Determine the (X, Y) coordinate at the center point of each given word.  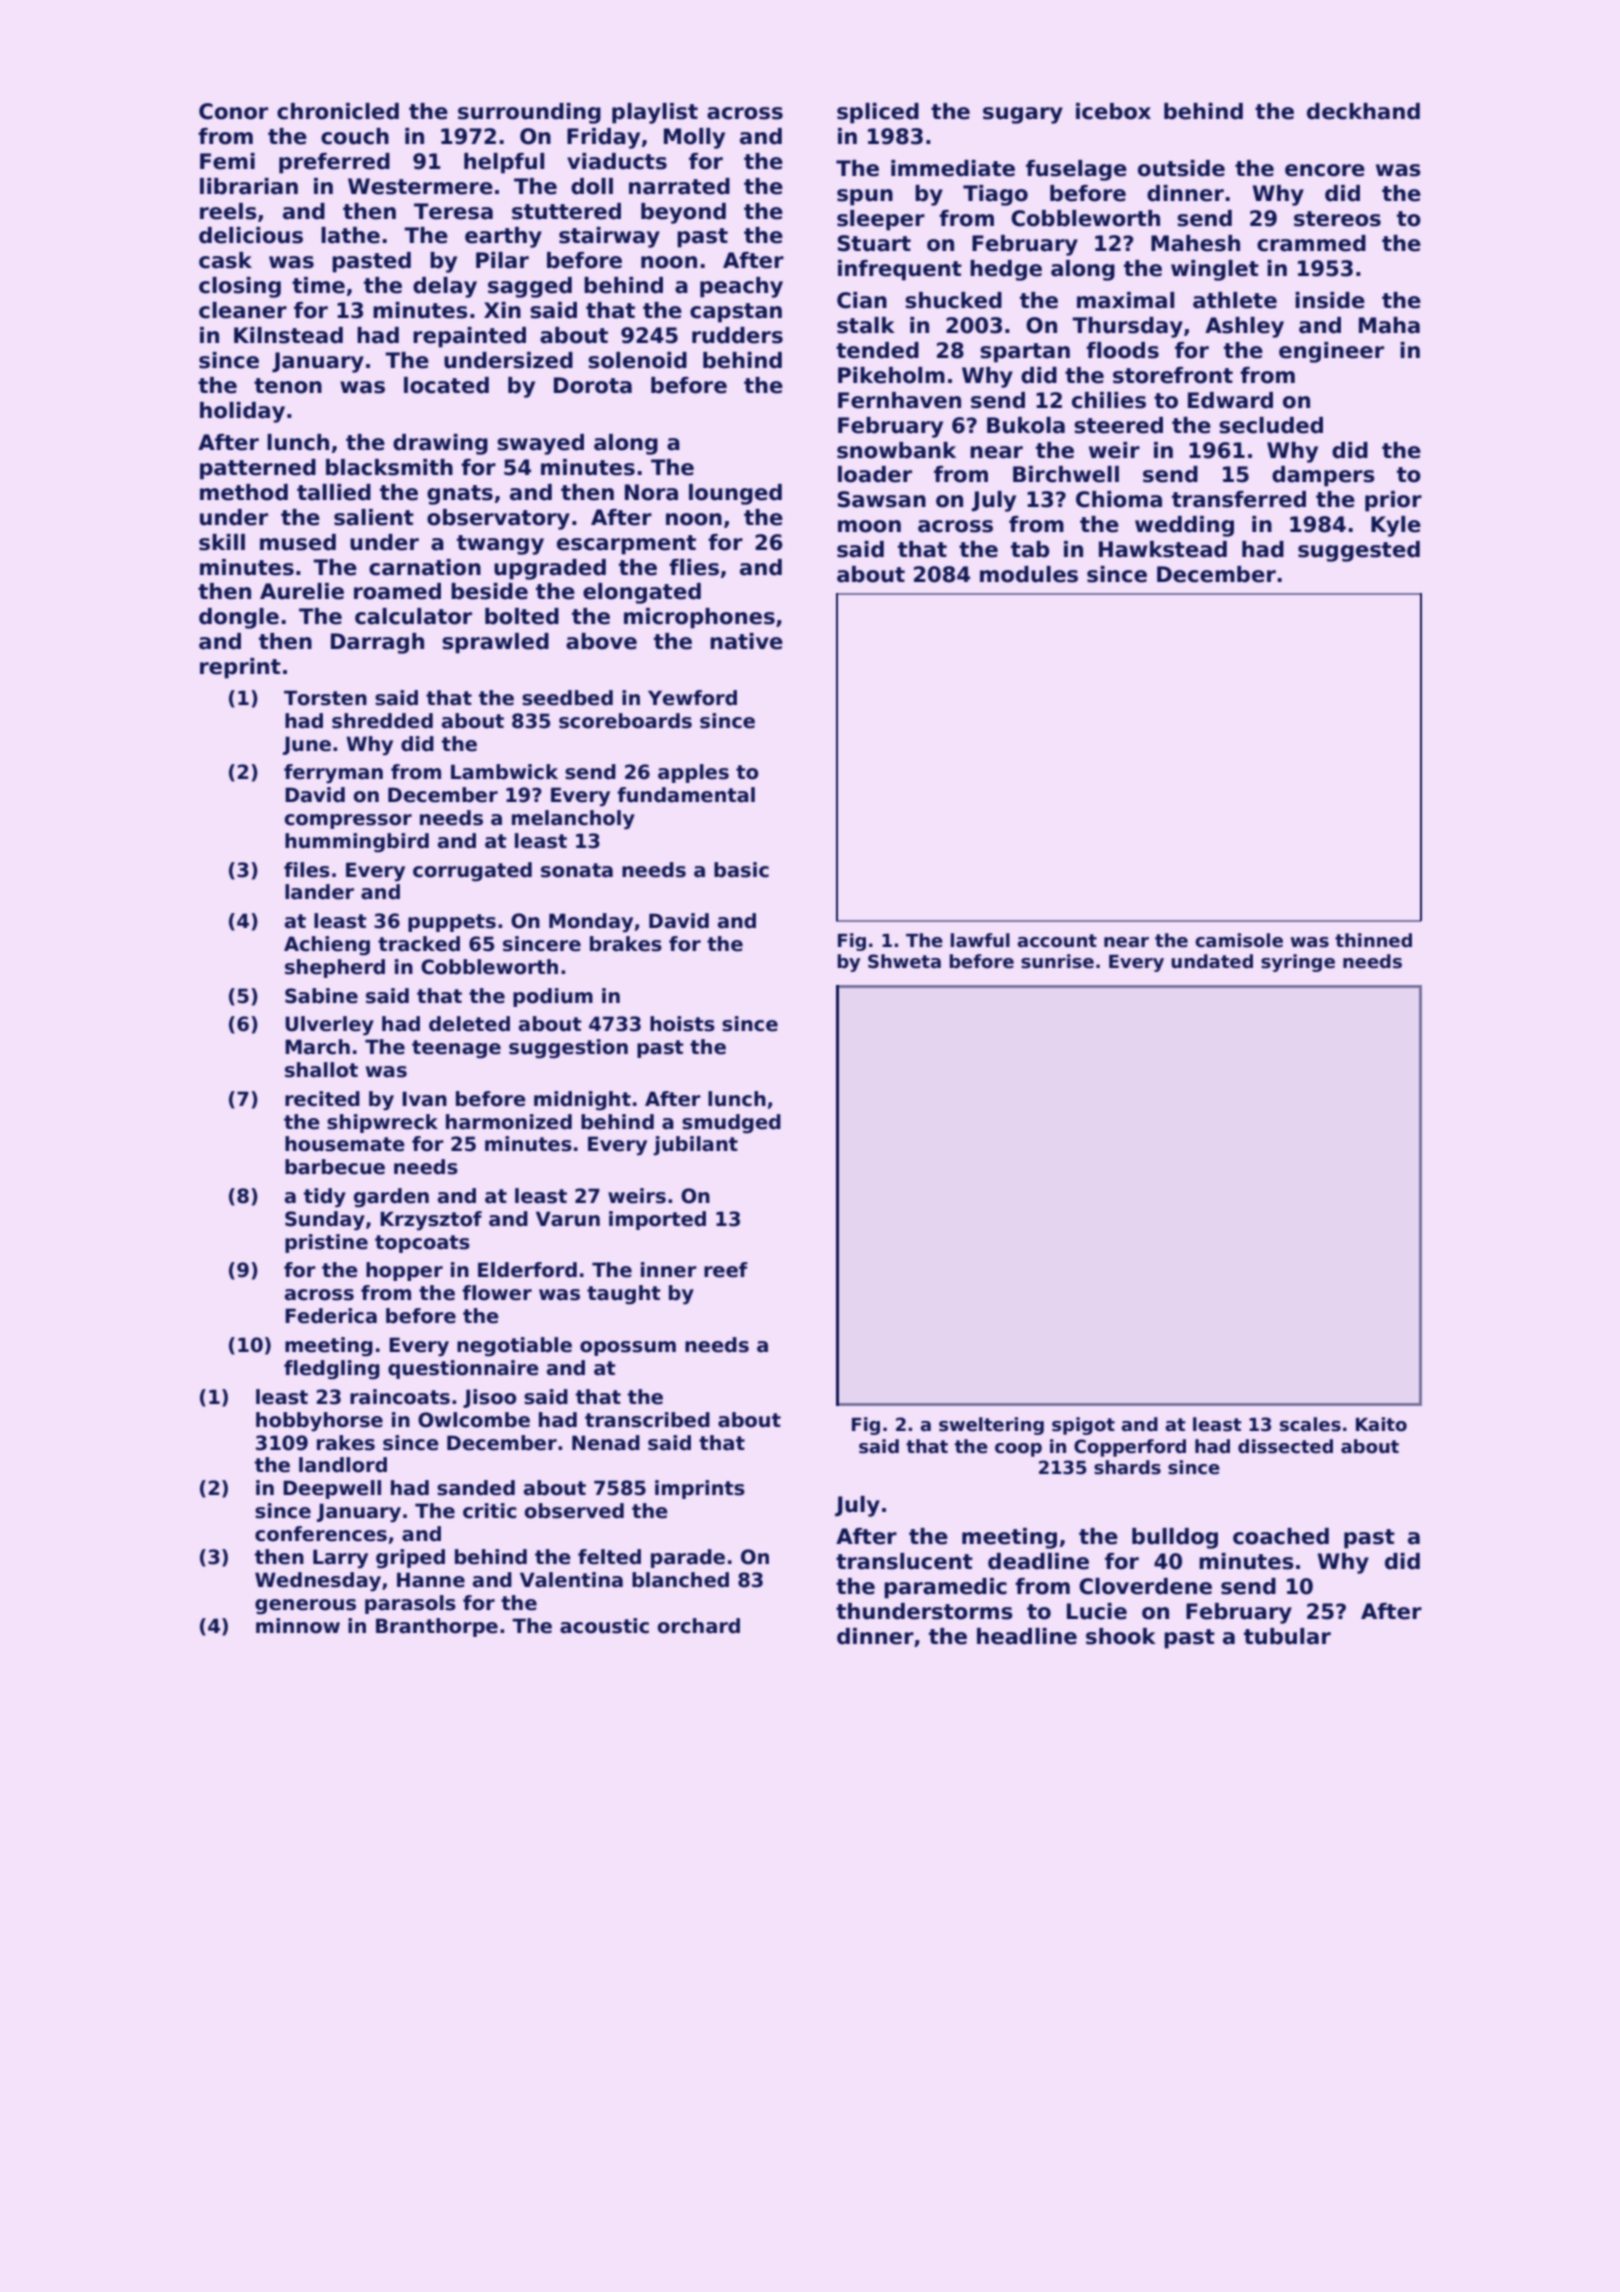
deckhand (1363, 111)
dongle (239, 618)
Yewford (692, 698)
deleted (469, 1024)
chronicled (338, 111)
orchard (698, 1626)
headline (1027, 1636)
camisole (1239, 940)
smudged (731, 1124)
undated (1212, 961)
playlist (655, 113)
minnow (298, 1626)
